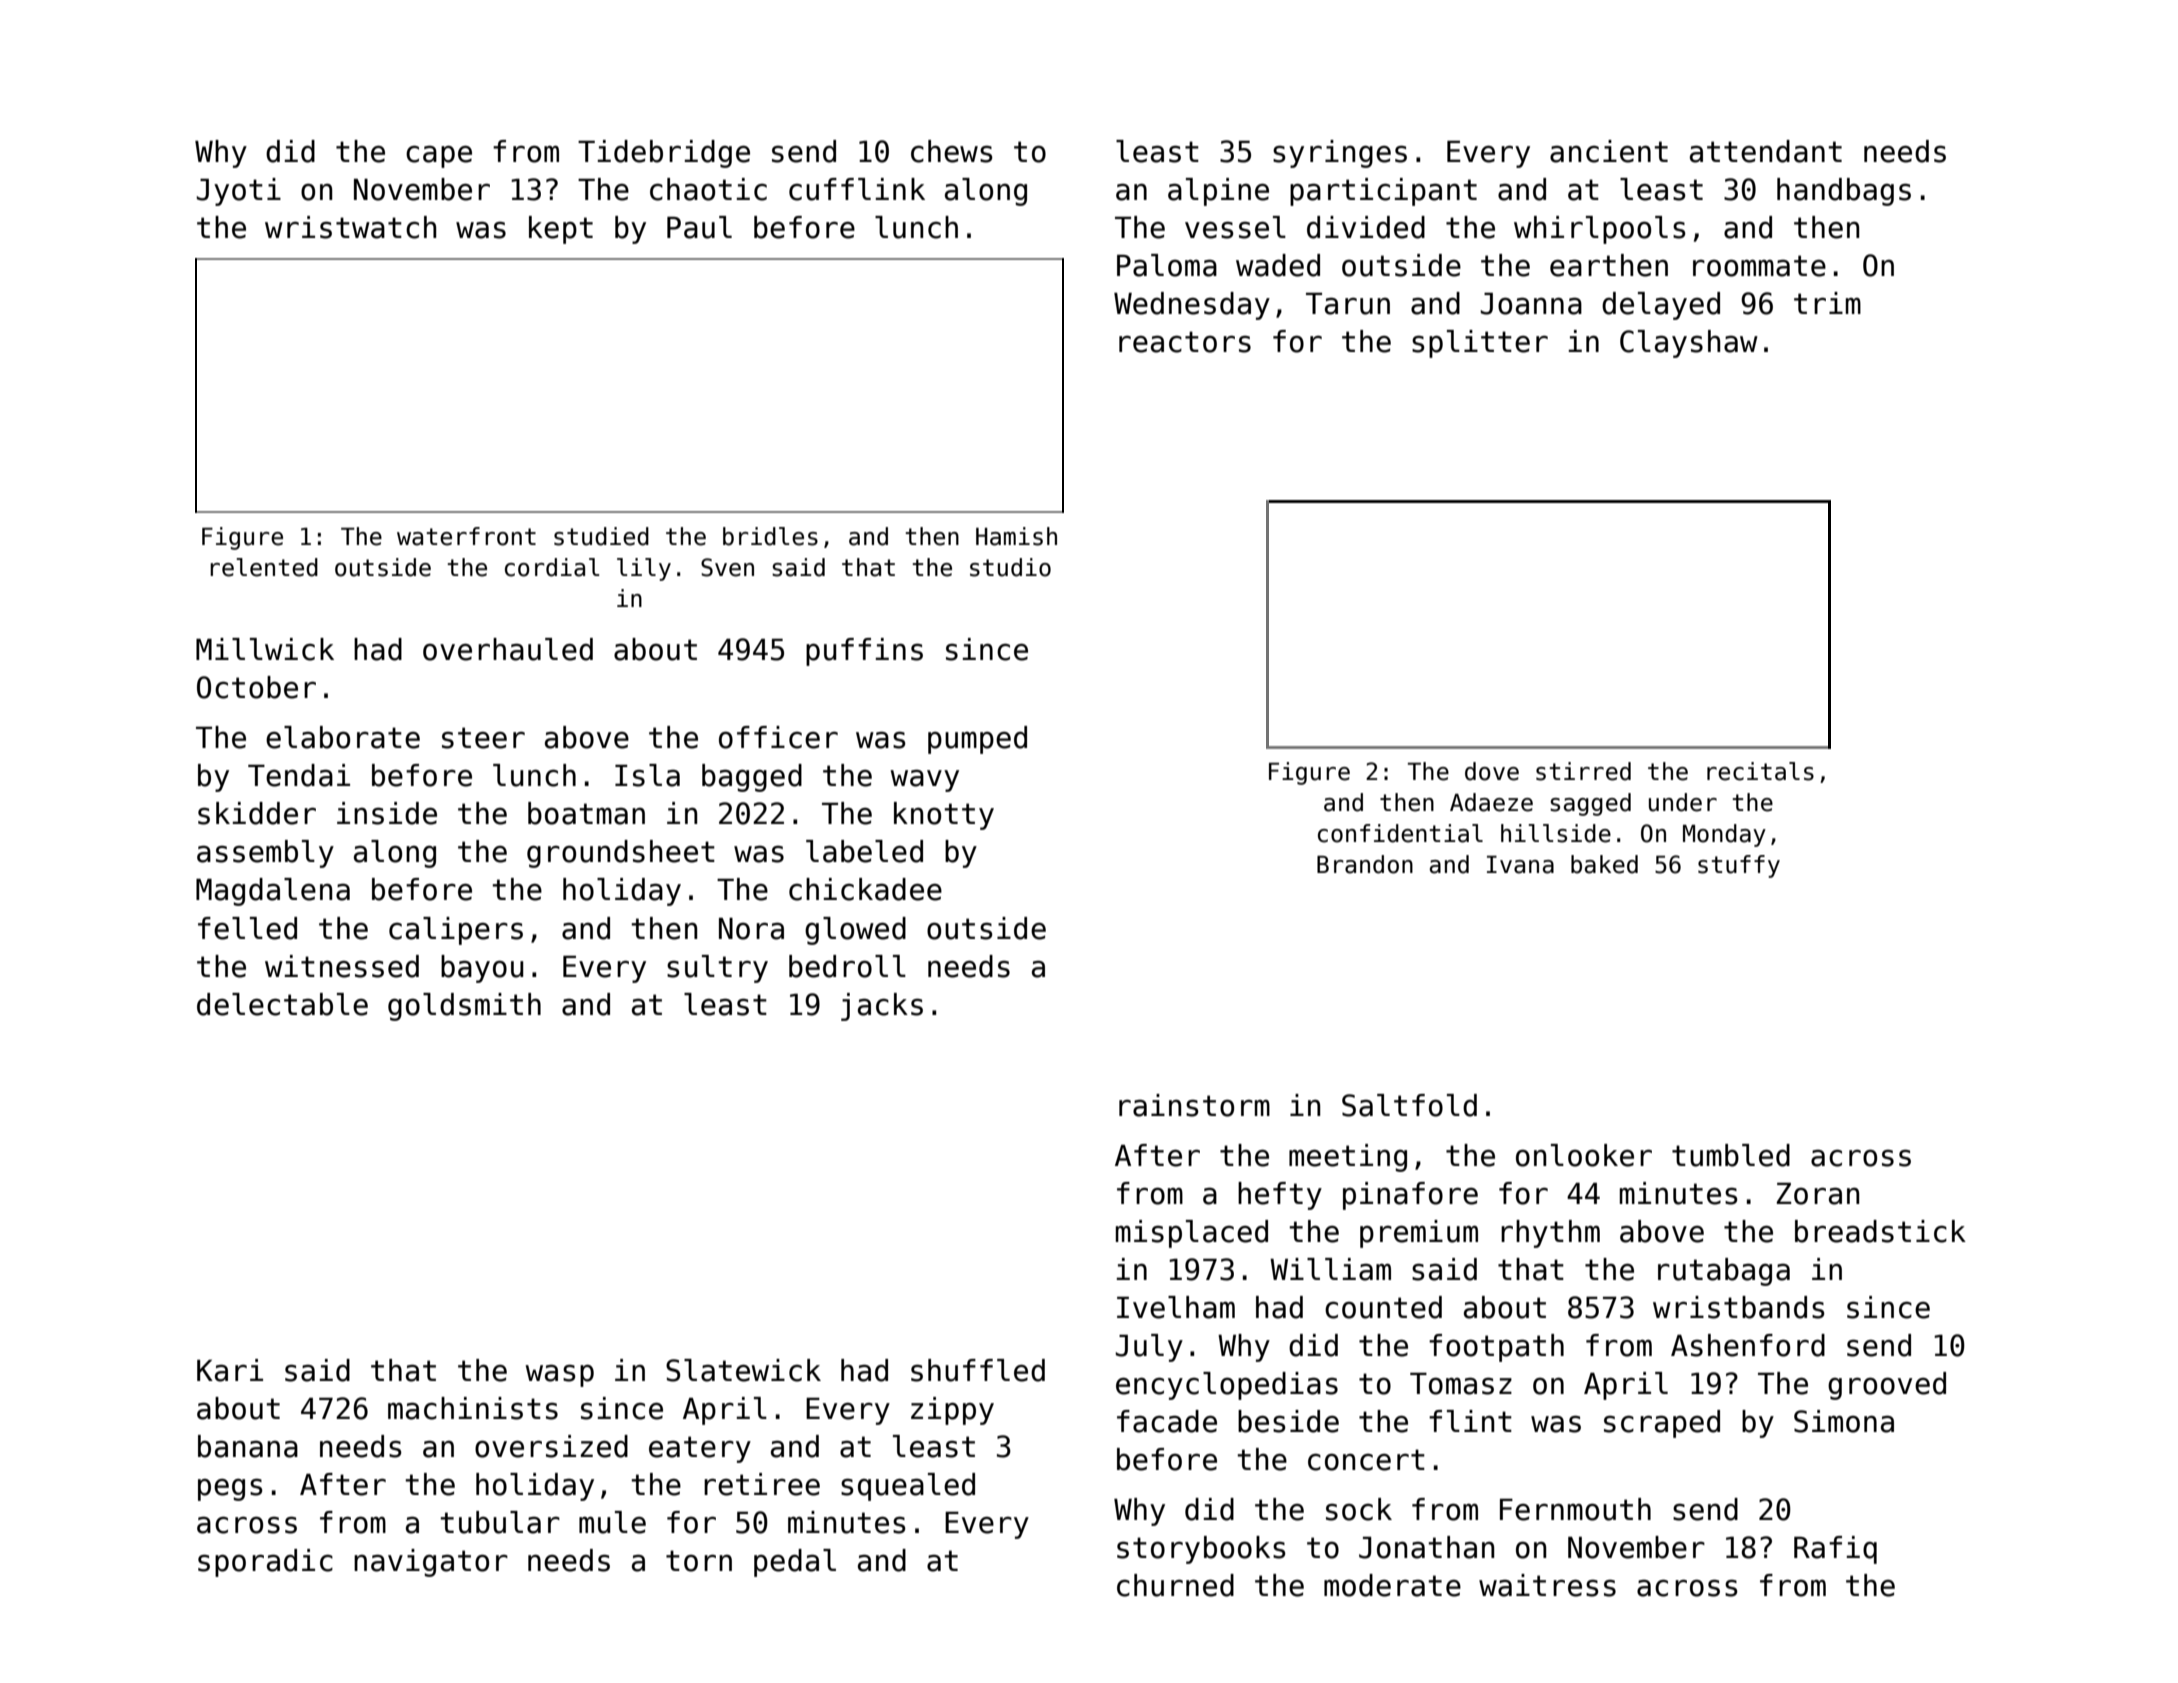 Image resolution: width=2178 pixels, height=1683 pixels. Describe the element at coordinates (952, 151) in the document. I see `chews` at that location.
